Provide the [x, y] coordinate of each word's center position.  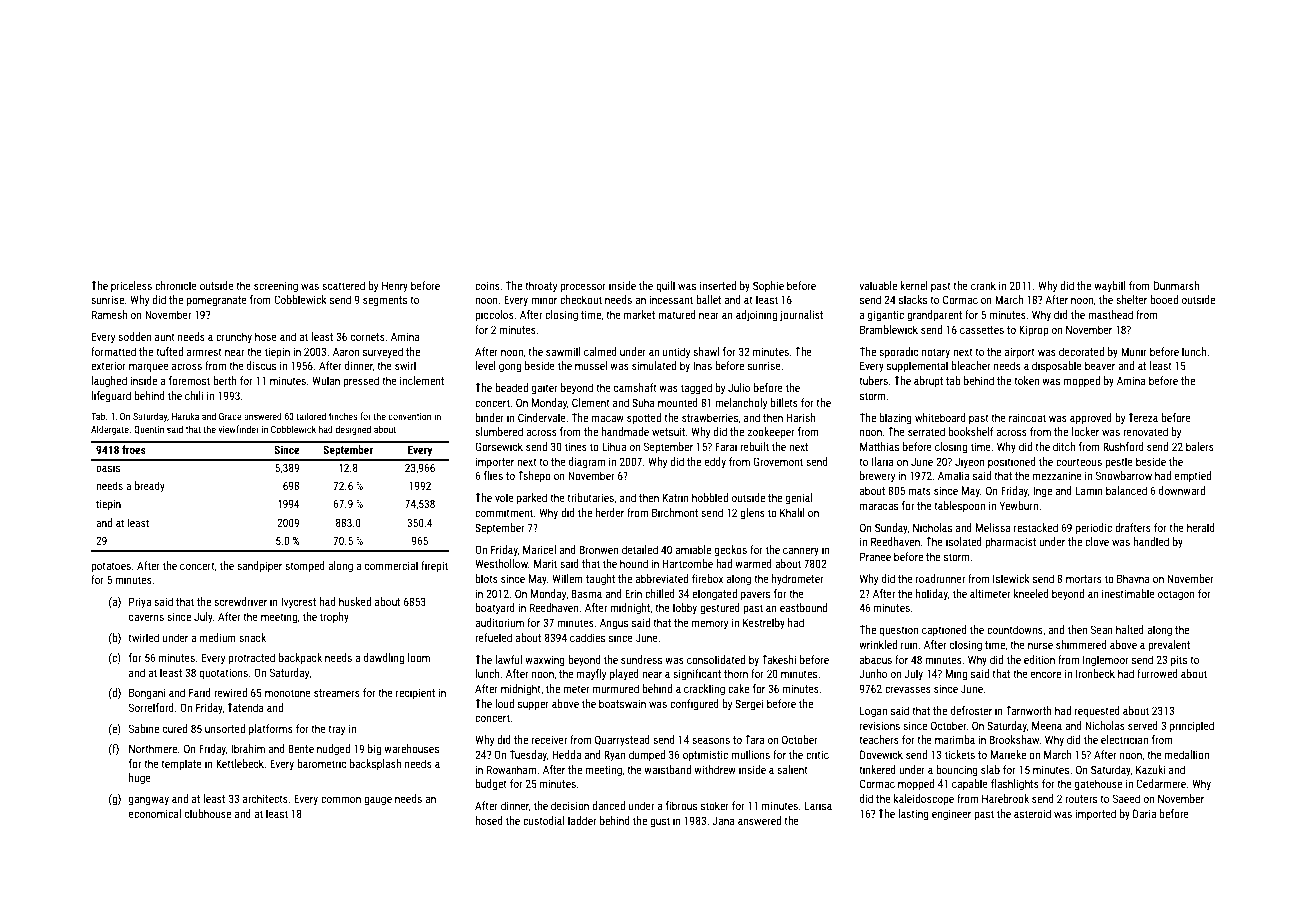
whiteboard [940, 417]
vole [504, 497]
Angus [614, 624]
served [1143, 725]
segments [385, 301]
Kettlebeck [240, 763]
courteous [1079, 462]
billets [784, 402]
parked [532, 499]
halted [1130, 629]
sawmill [563, 351]
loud [504, 703]
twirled [143, 637]
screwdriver [240, 601]
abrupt [928, 382]
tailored [311, 416]
